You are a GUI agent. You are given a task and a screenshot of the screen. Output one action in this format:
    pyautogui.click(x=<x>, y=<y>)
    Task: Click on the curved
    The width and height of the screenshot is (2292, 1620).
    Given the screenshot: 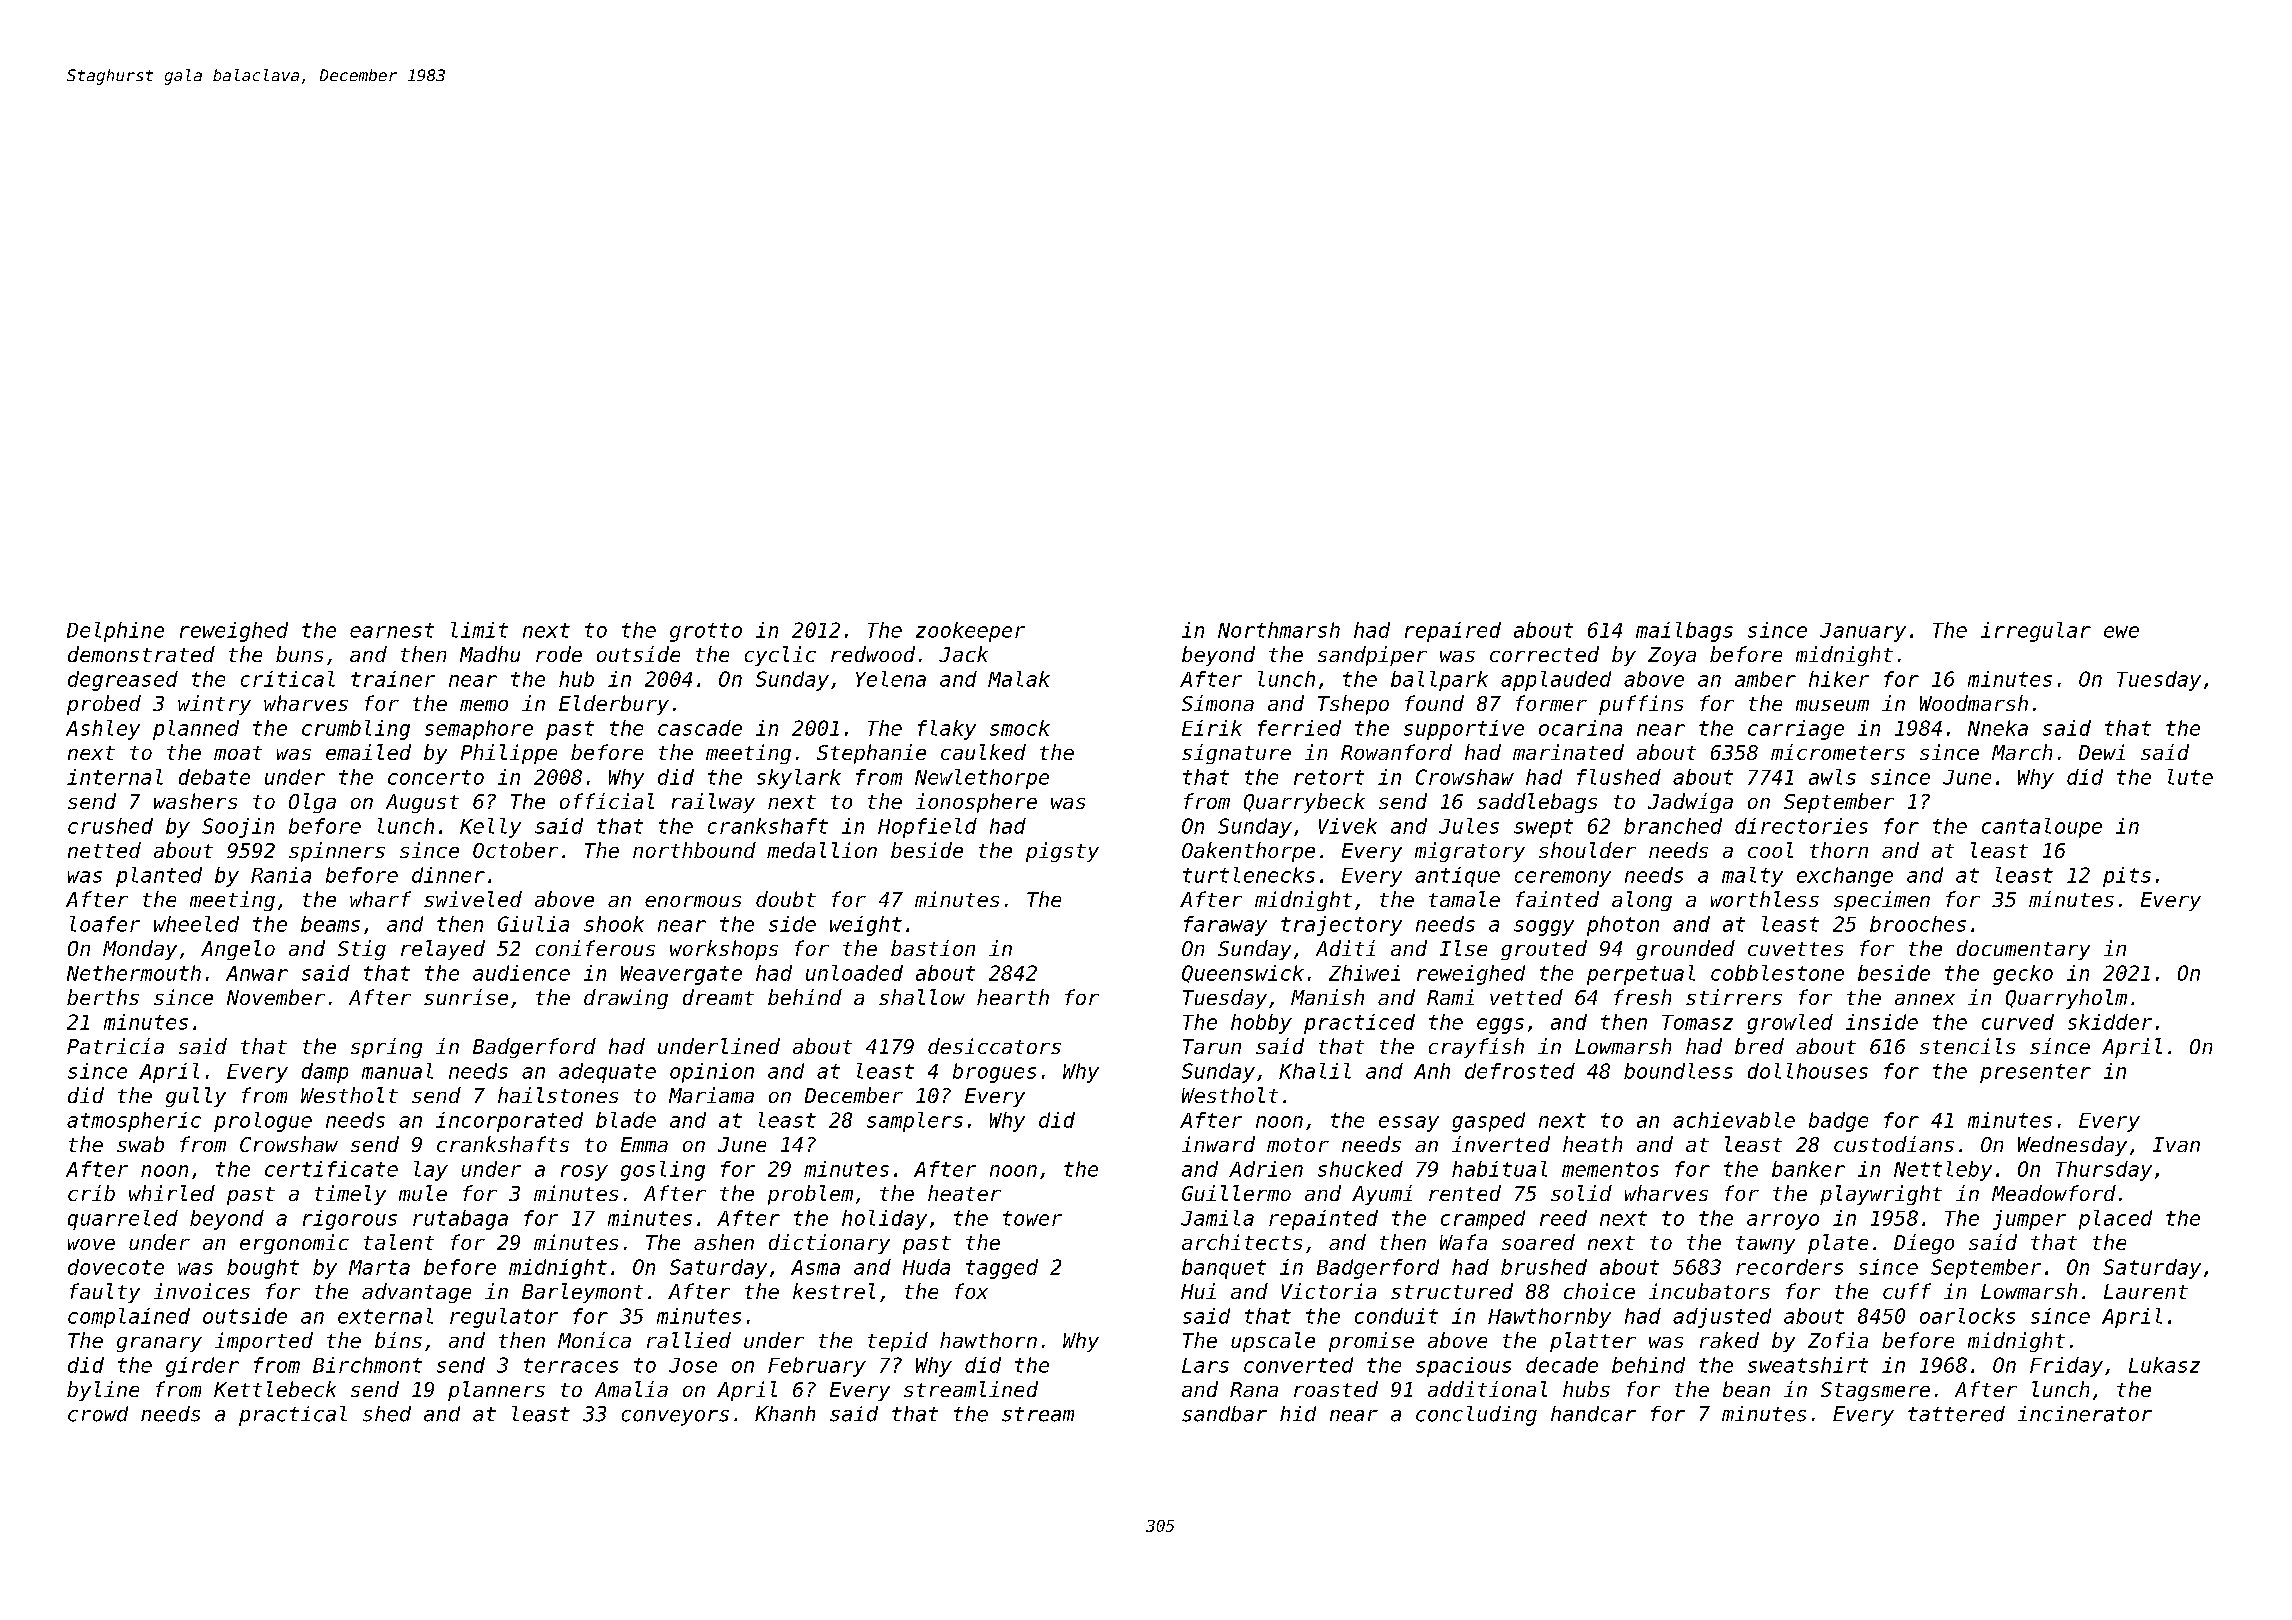 What is the action you would take?
    pyautogui.click(x=2018, y=1022)
